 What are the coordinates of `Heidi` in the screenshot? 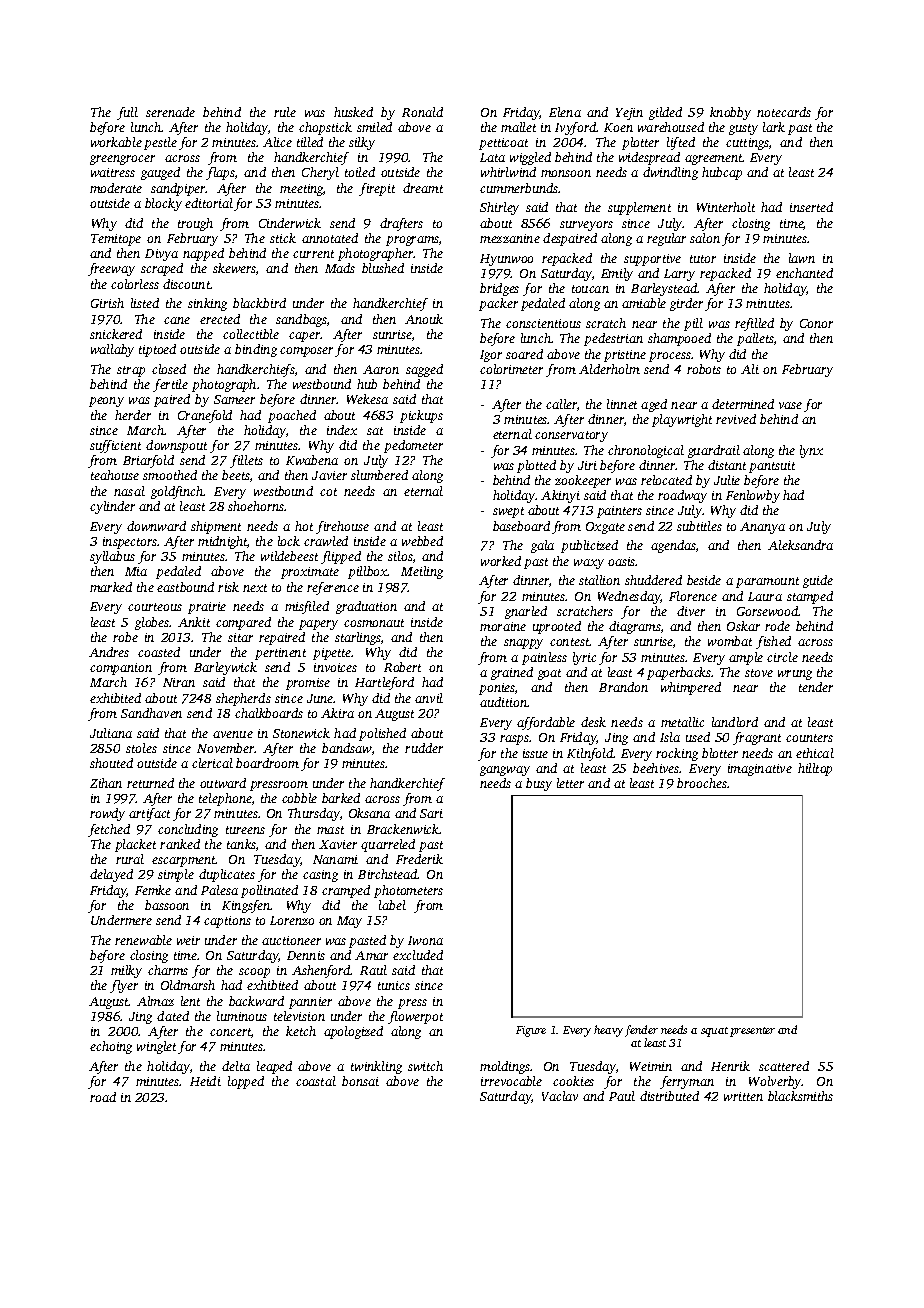 It's located at (205, 1081).
